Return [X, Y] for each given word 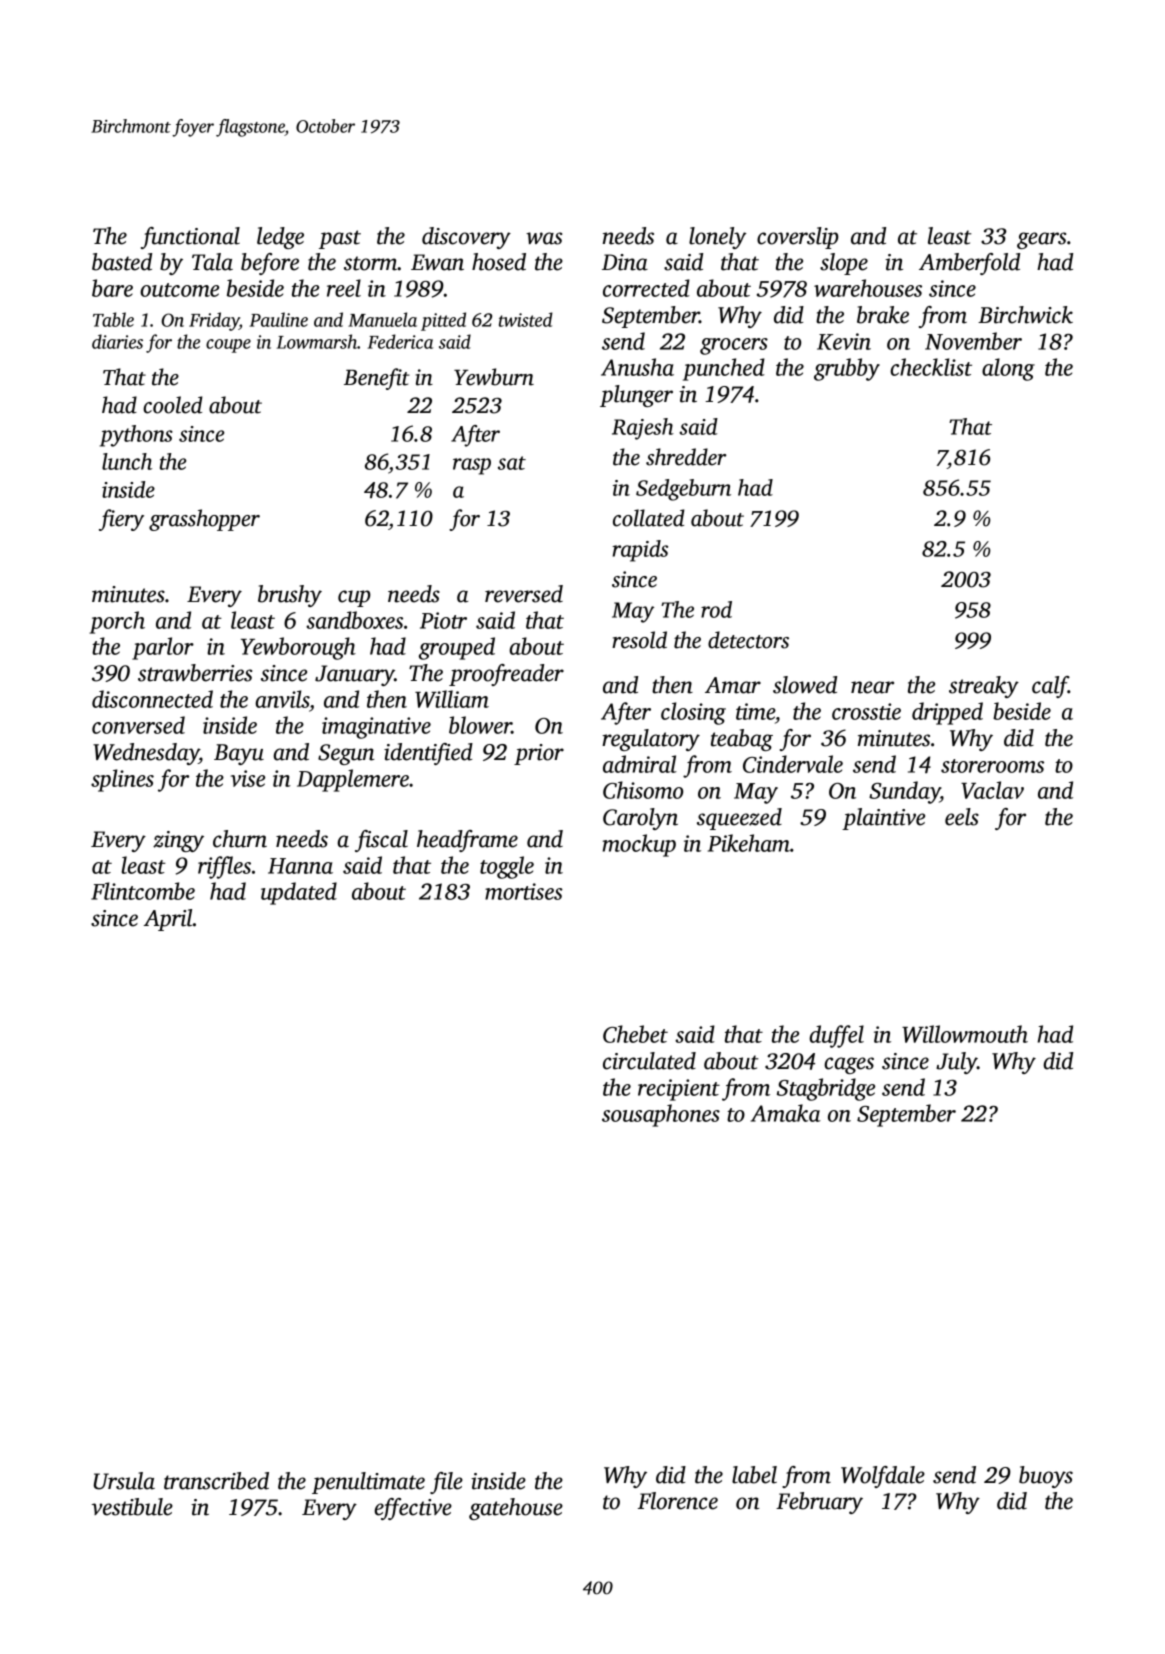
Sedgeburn [683, 490]
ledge [280, 238]
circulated [649, 1061]
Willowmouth [965, 1034]
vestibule [132, 1507]
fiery [121, 520]
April [168, 920]
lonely [718, 238]
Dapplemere [353, 780]
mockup [639, 845]
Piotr [443, 620]
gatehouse [516, 1509]
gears [1041, 240]
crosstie [866, 711]
